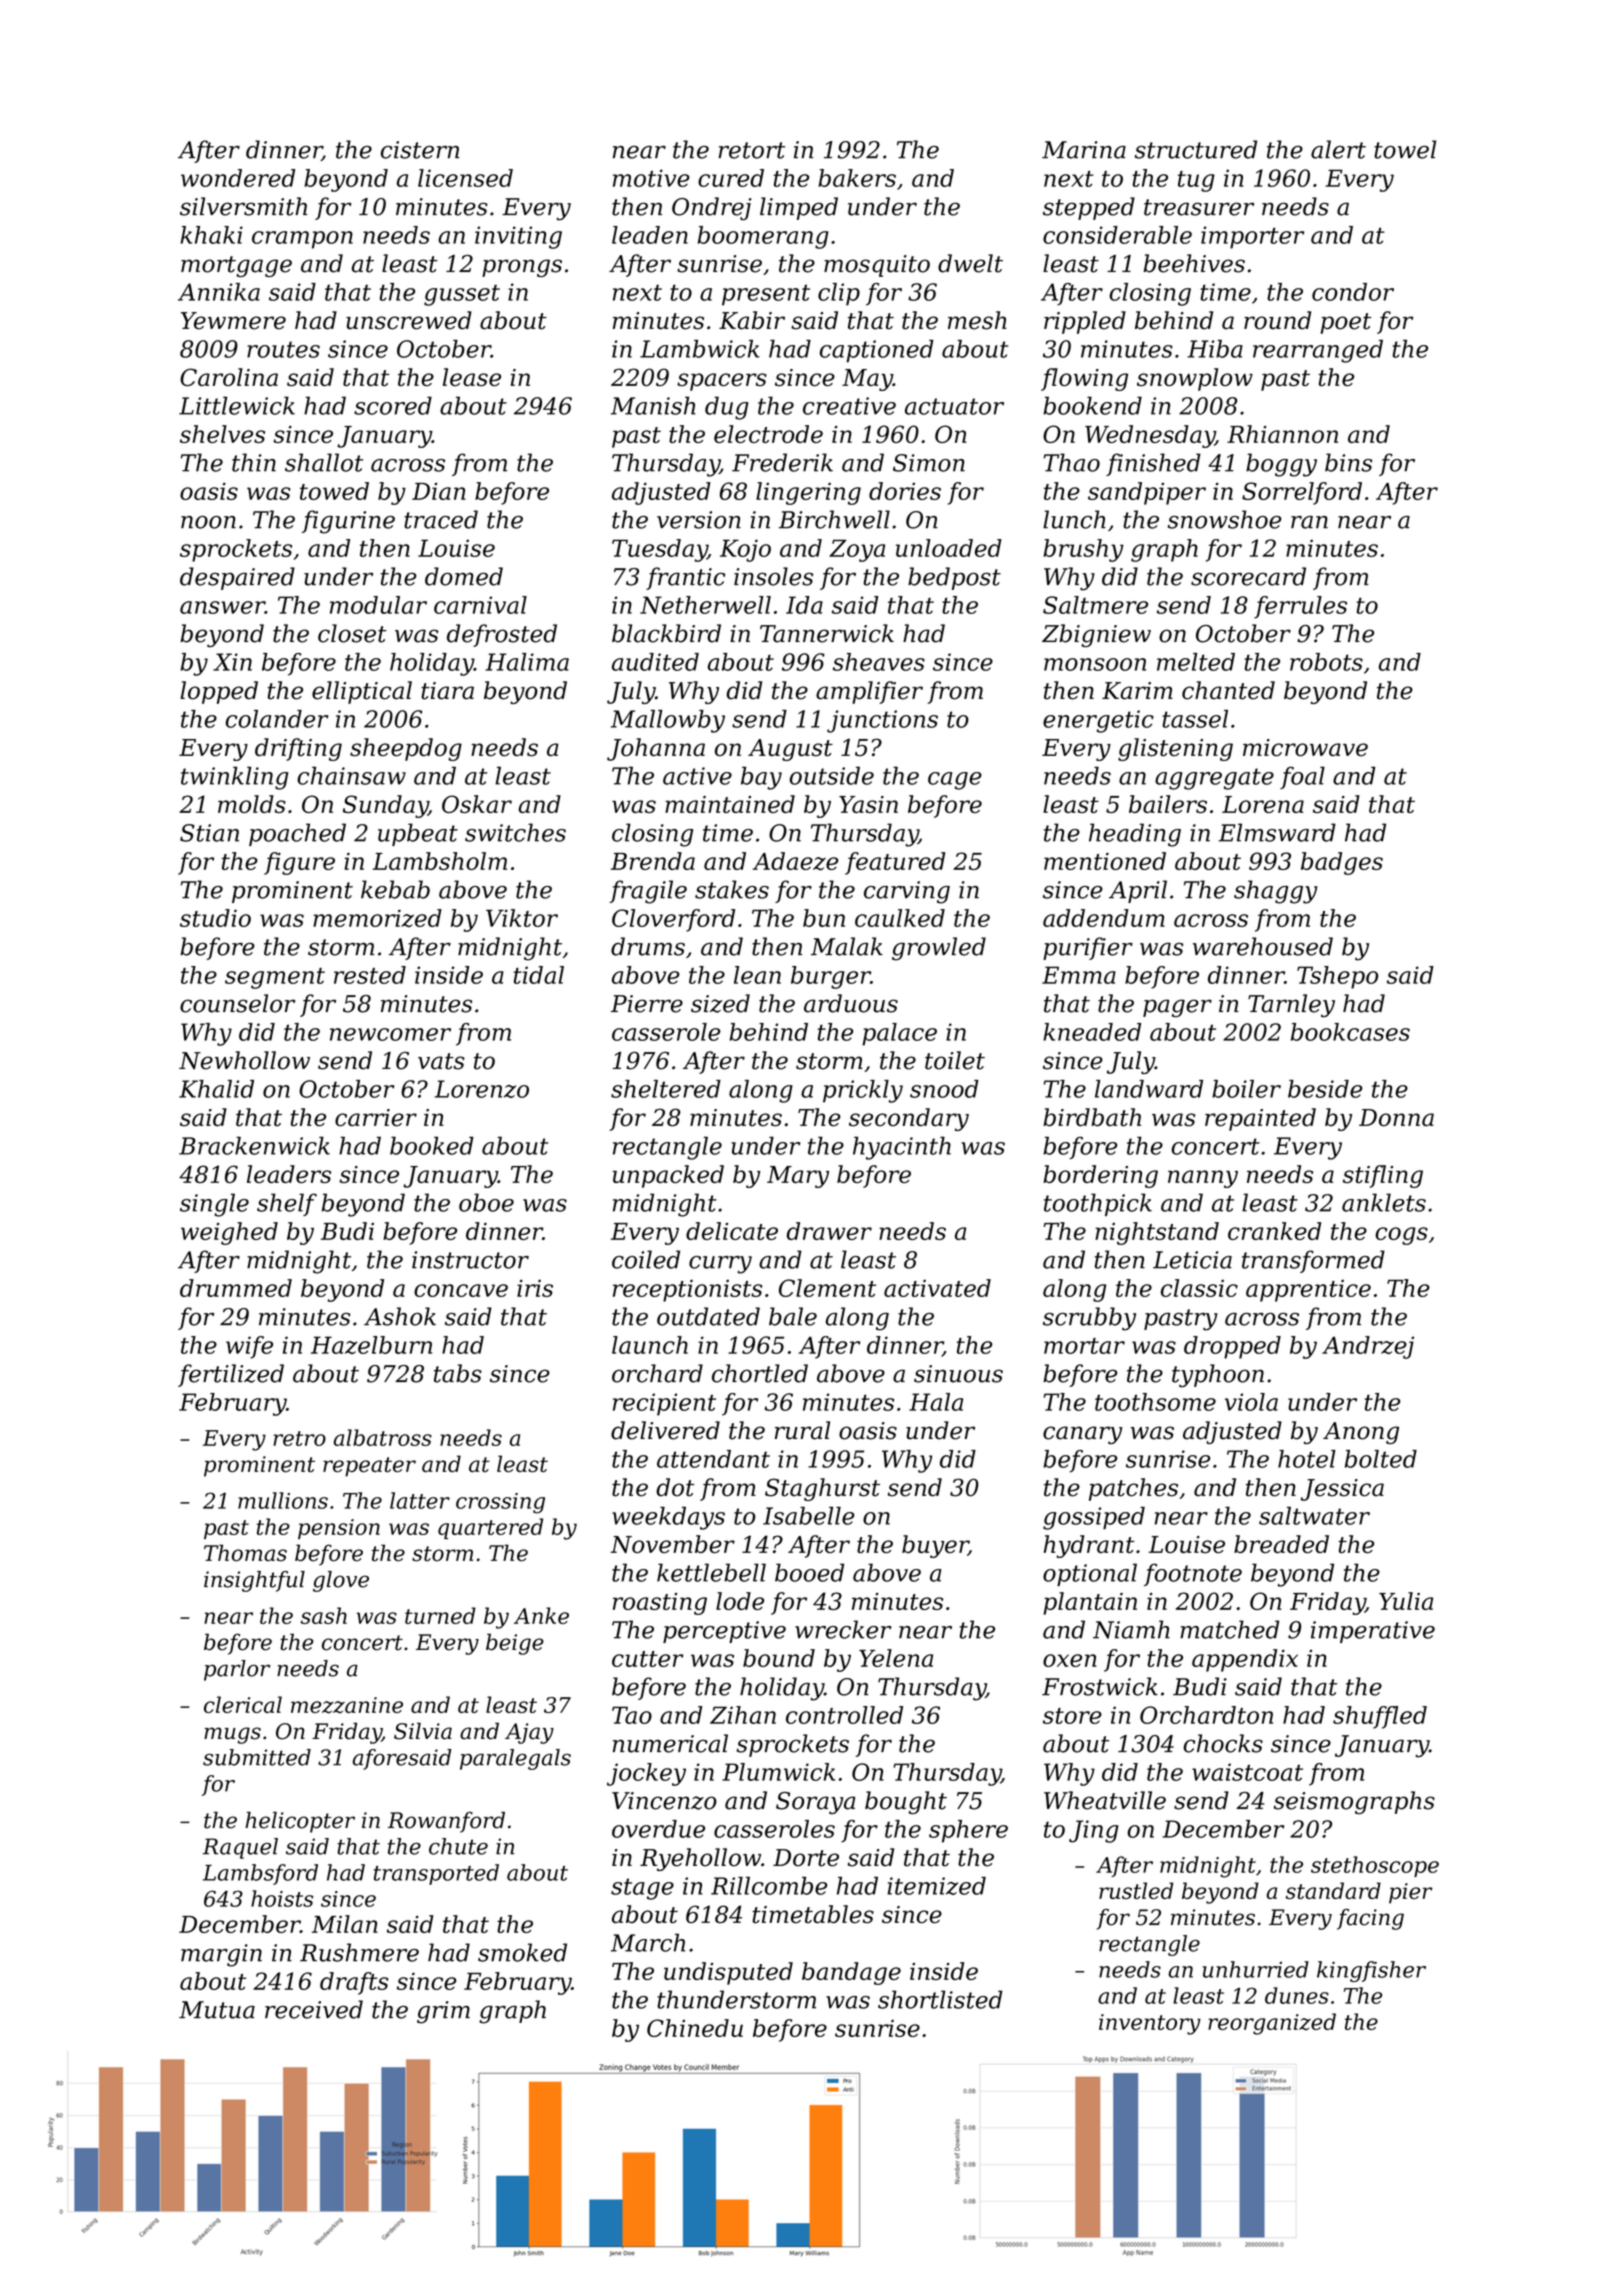 The image size is (1620, 2292). What do you see at coordinates (420, 150) in the screenshot?
I see `cistern` at bounding box center [420, 150].
